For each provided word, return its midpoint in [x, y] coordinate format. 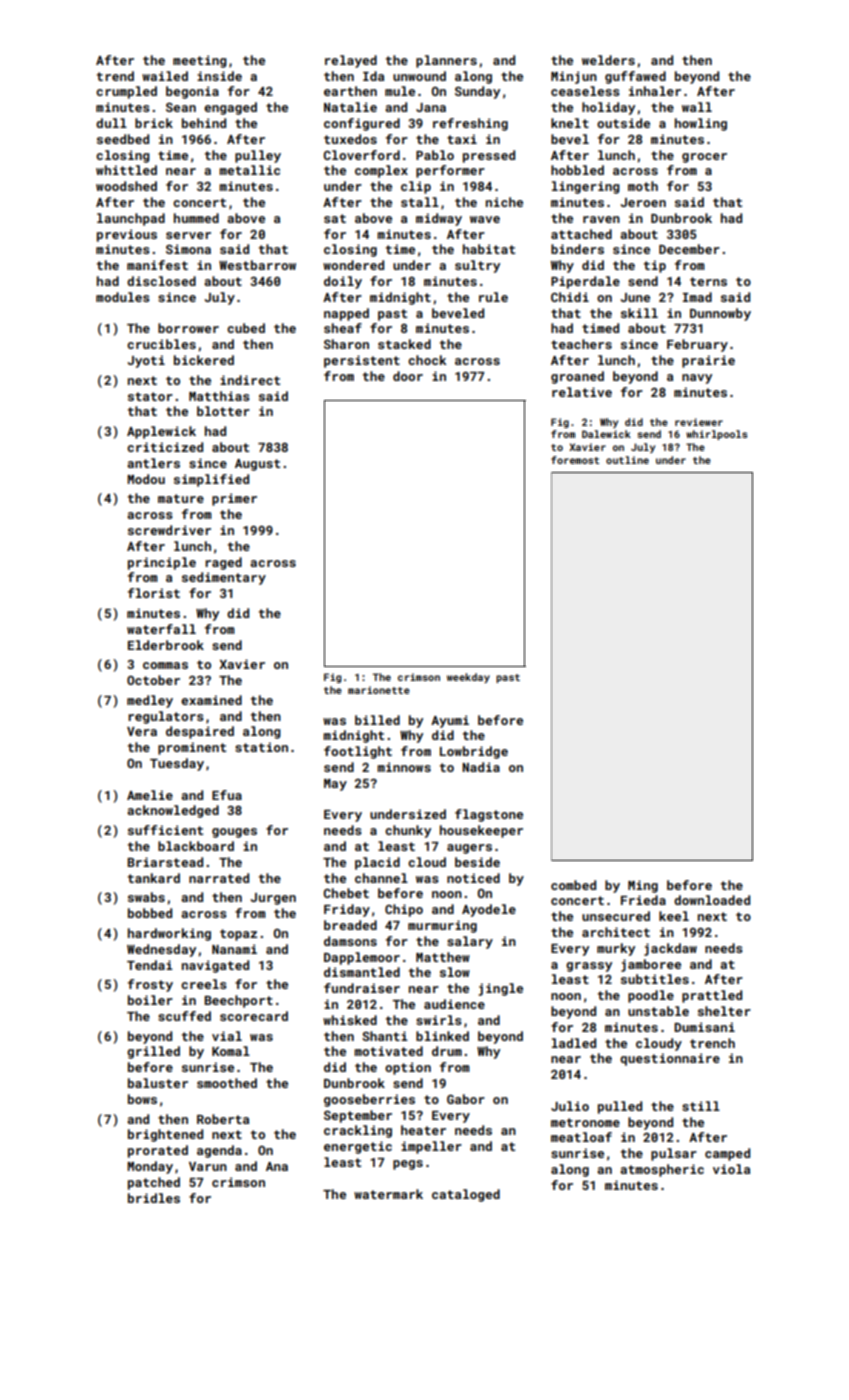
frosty [150, 985]
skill [639, 313]
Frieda [643, 900]
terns [708, 281]
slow [455, 972]
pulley [258, 156]
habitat [489, 249]
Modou [146, 479]
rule [493, 297]
